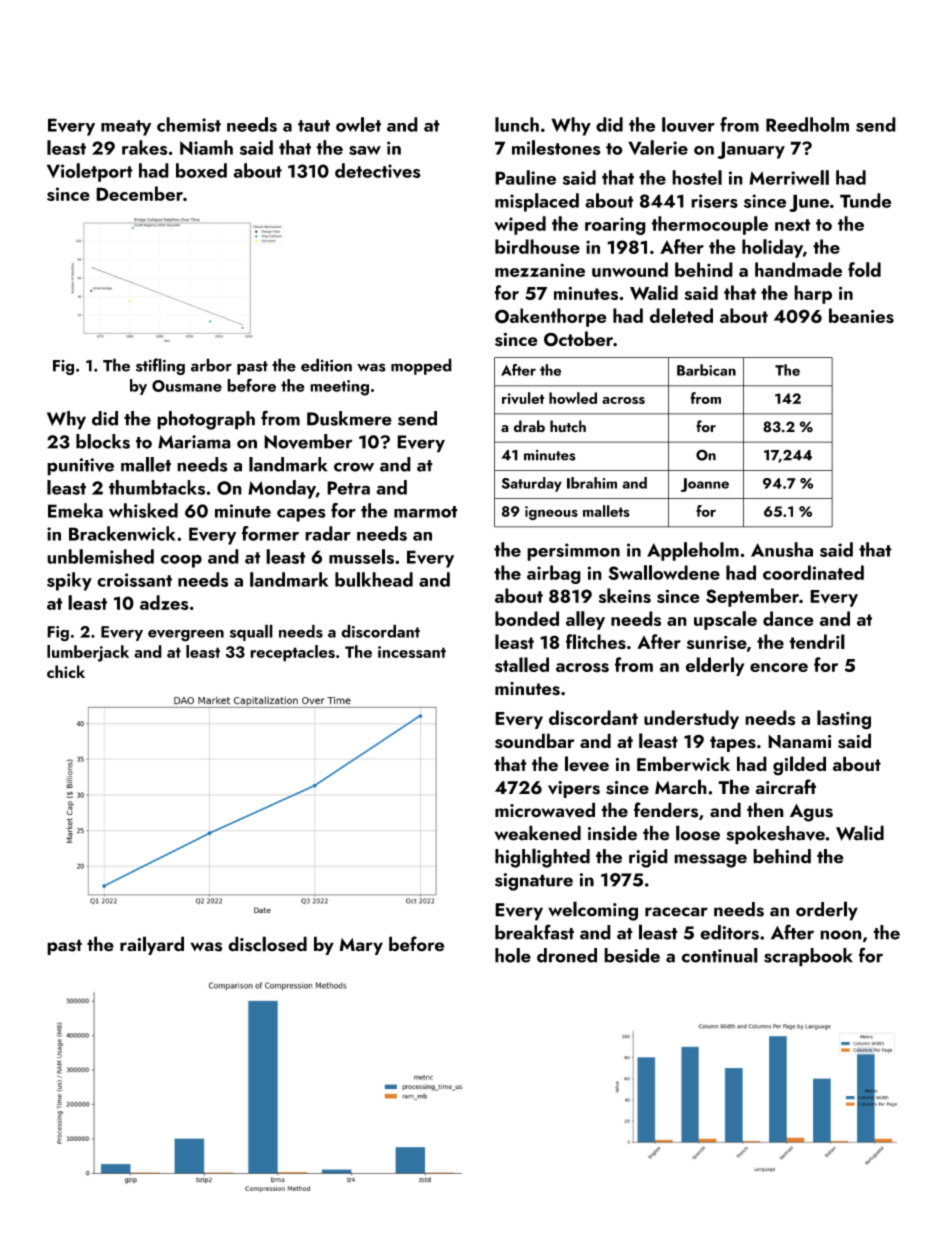  Describe the element at coordinates (765, 810) in the screenshot. I see `then` at that location.
